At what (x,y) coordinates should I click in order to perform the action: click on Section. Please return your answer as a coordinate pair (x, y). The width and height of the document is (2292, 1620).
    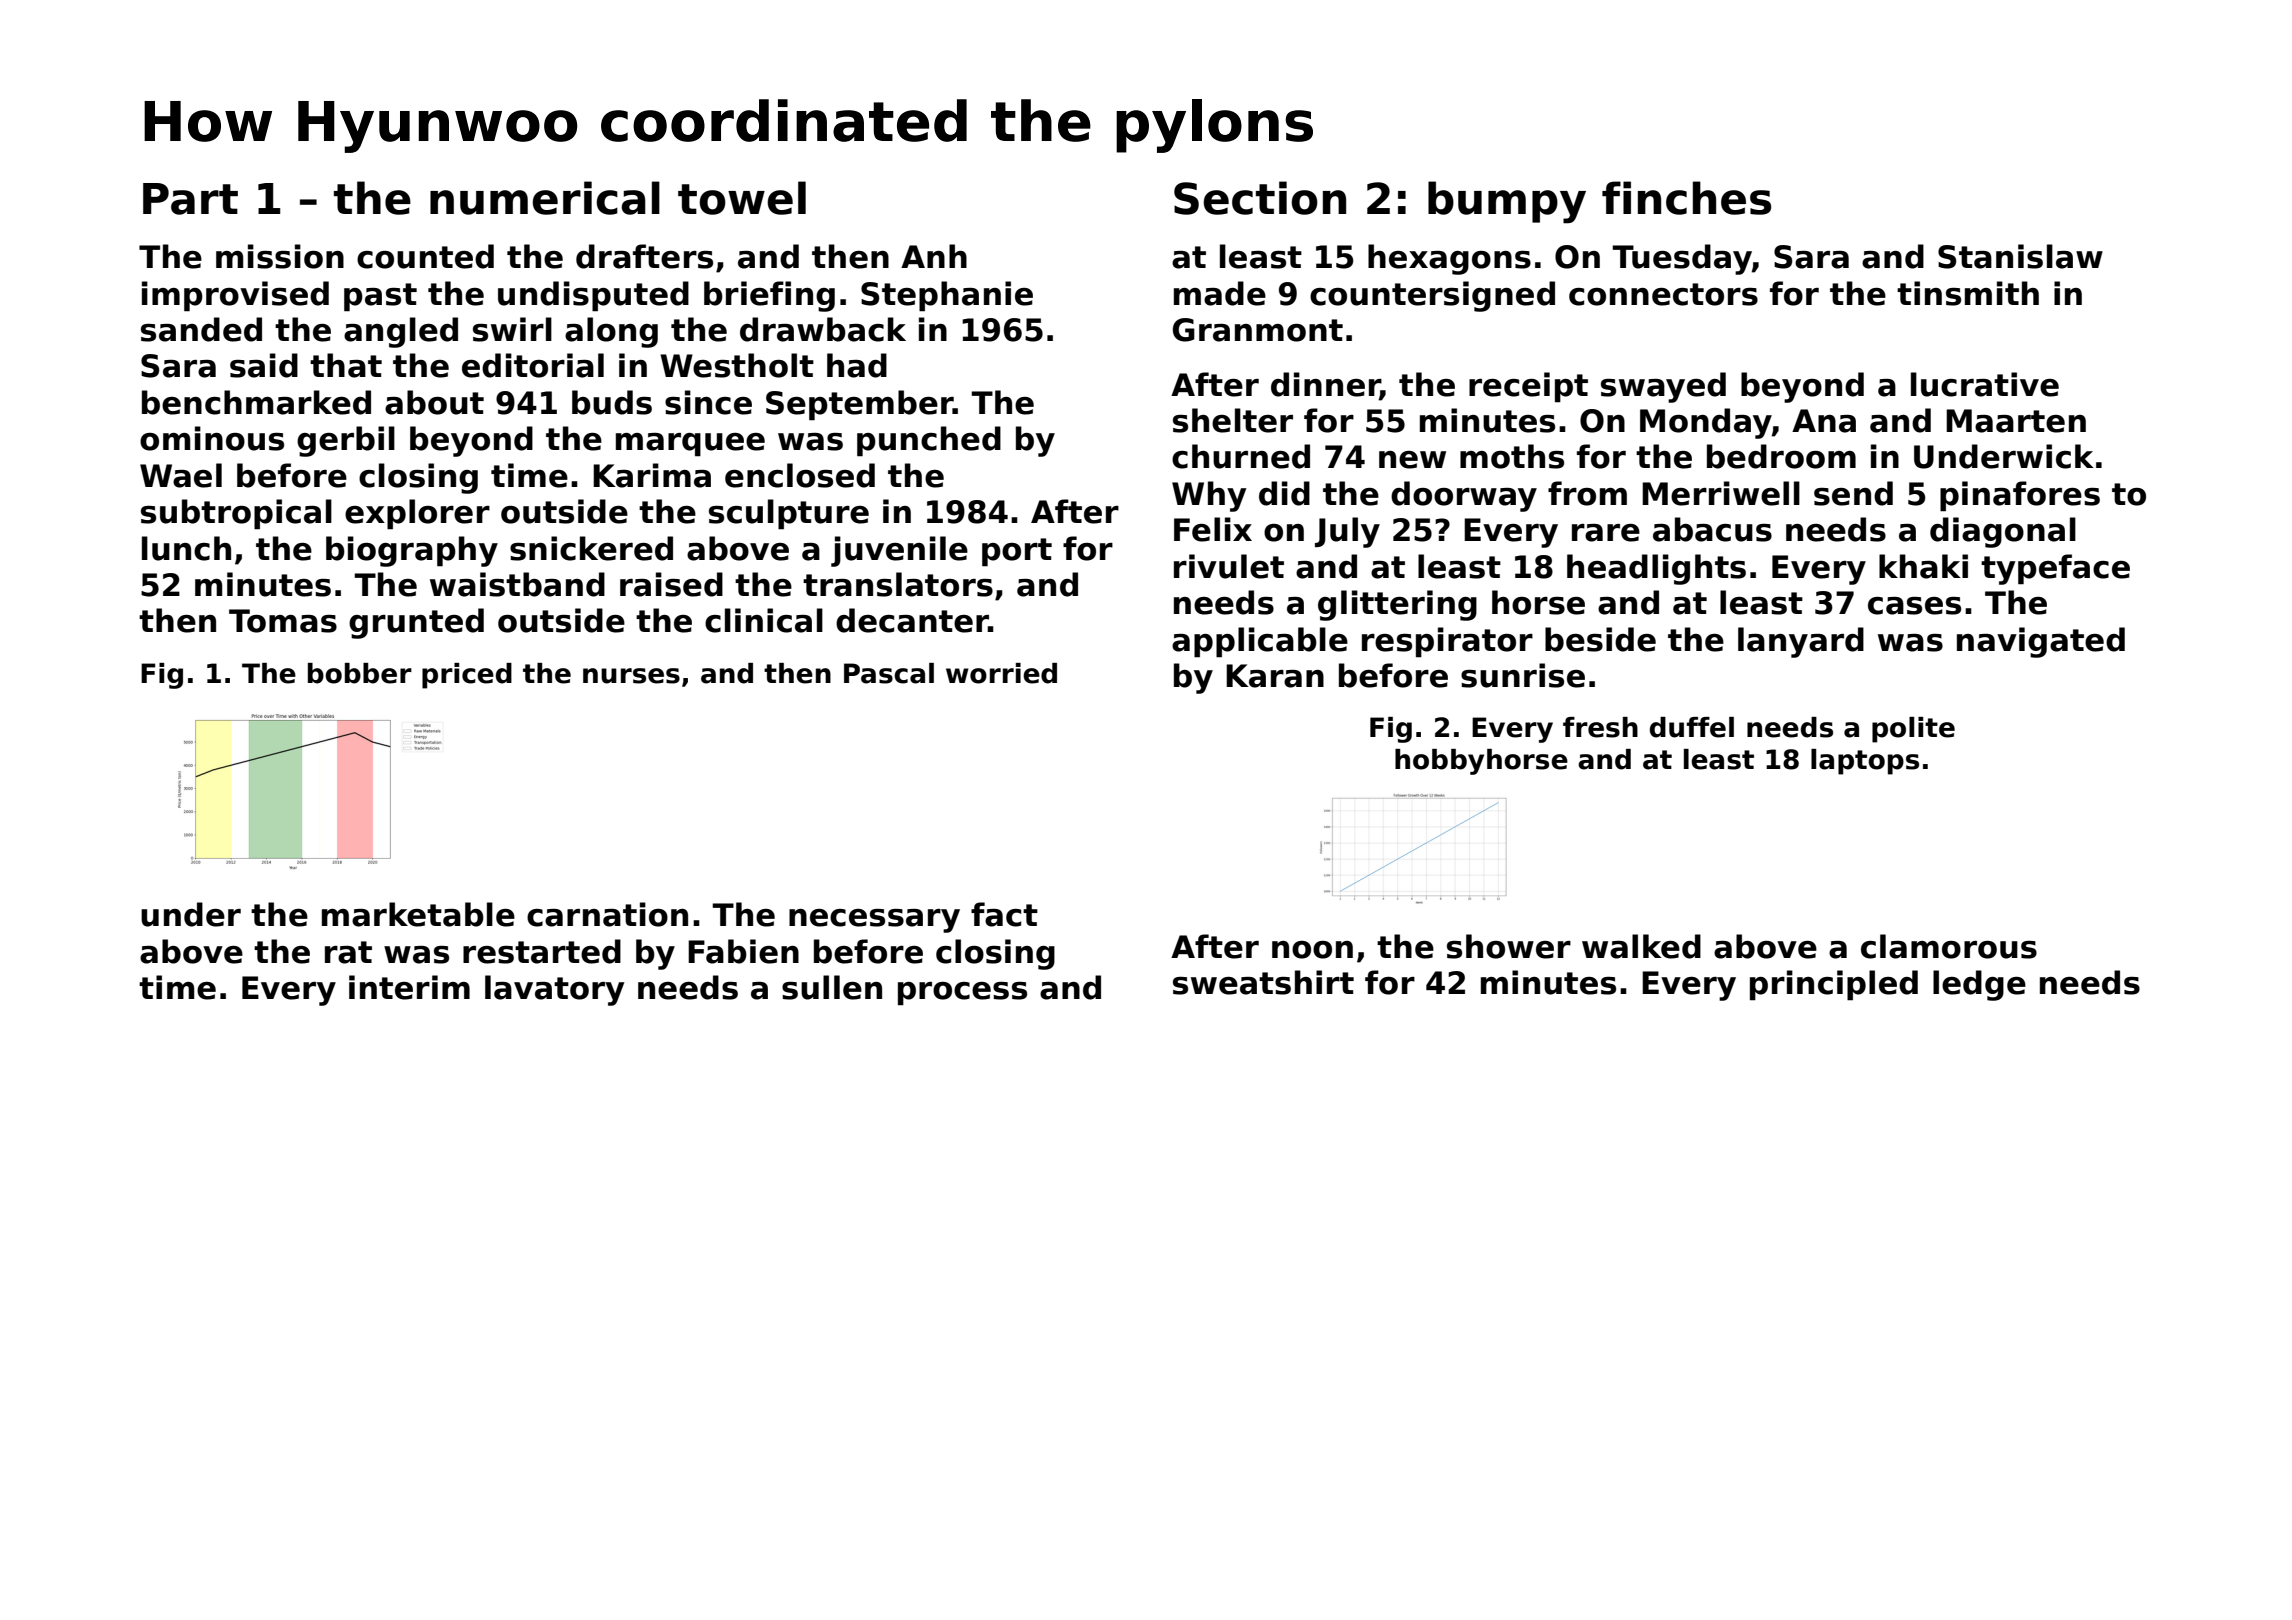
    Looking at the image, I should click on (1260, 198).
